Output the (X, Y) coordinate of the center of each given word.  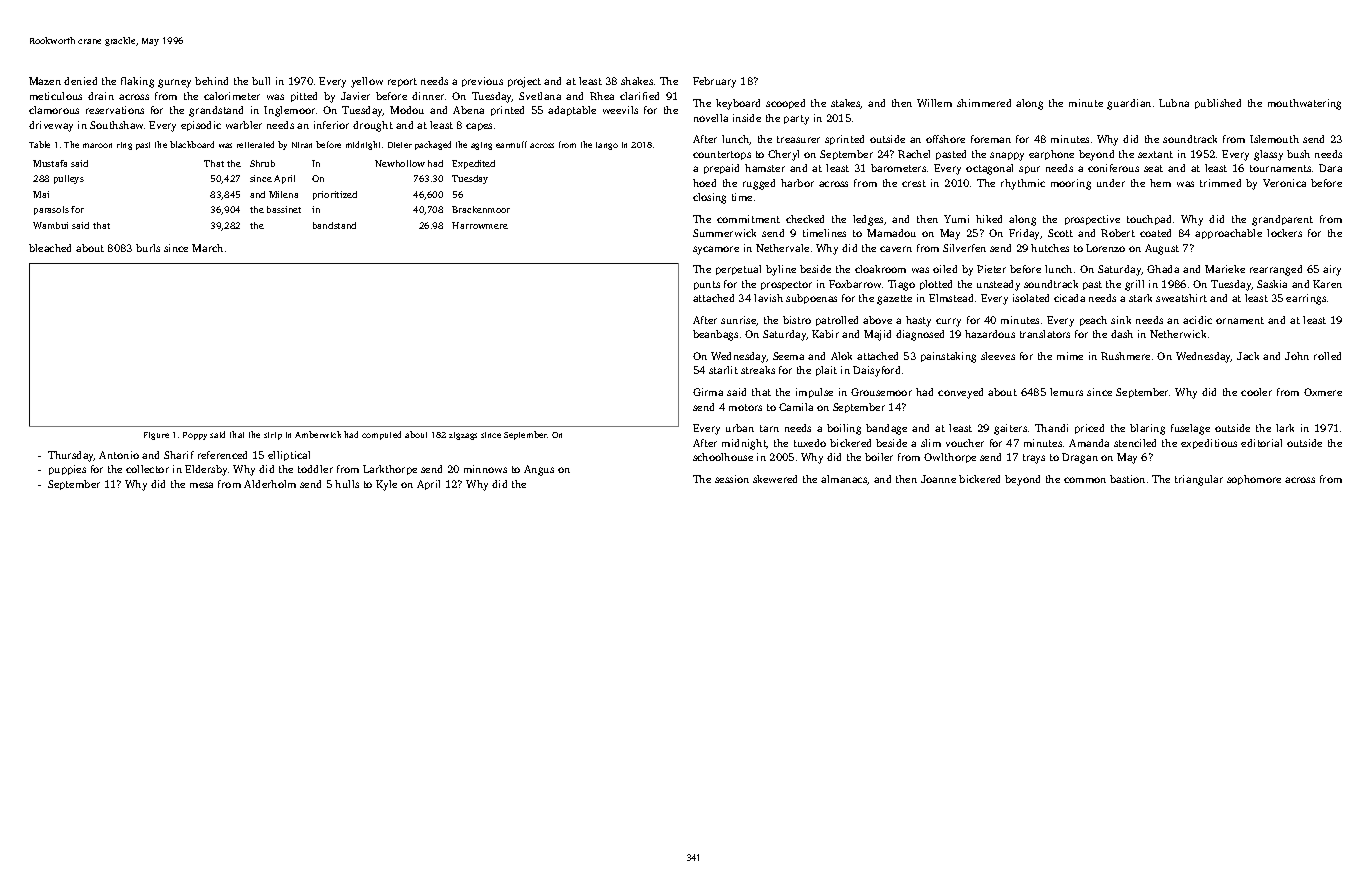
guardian (1129, 104)
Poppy (195, 436)
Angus (539, 470)
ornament (1240, 320)
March (207, 248)
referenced (222, 455)
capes (479, 127)
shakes (637, 81)
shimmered (984, 103)
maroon (97, 145)
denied (80, 81)
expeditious (1209, 444)
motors (745, 407)
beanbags (715, 335)
